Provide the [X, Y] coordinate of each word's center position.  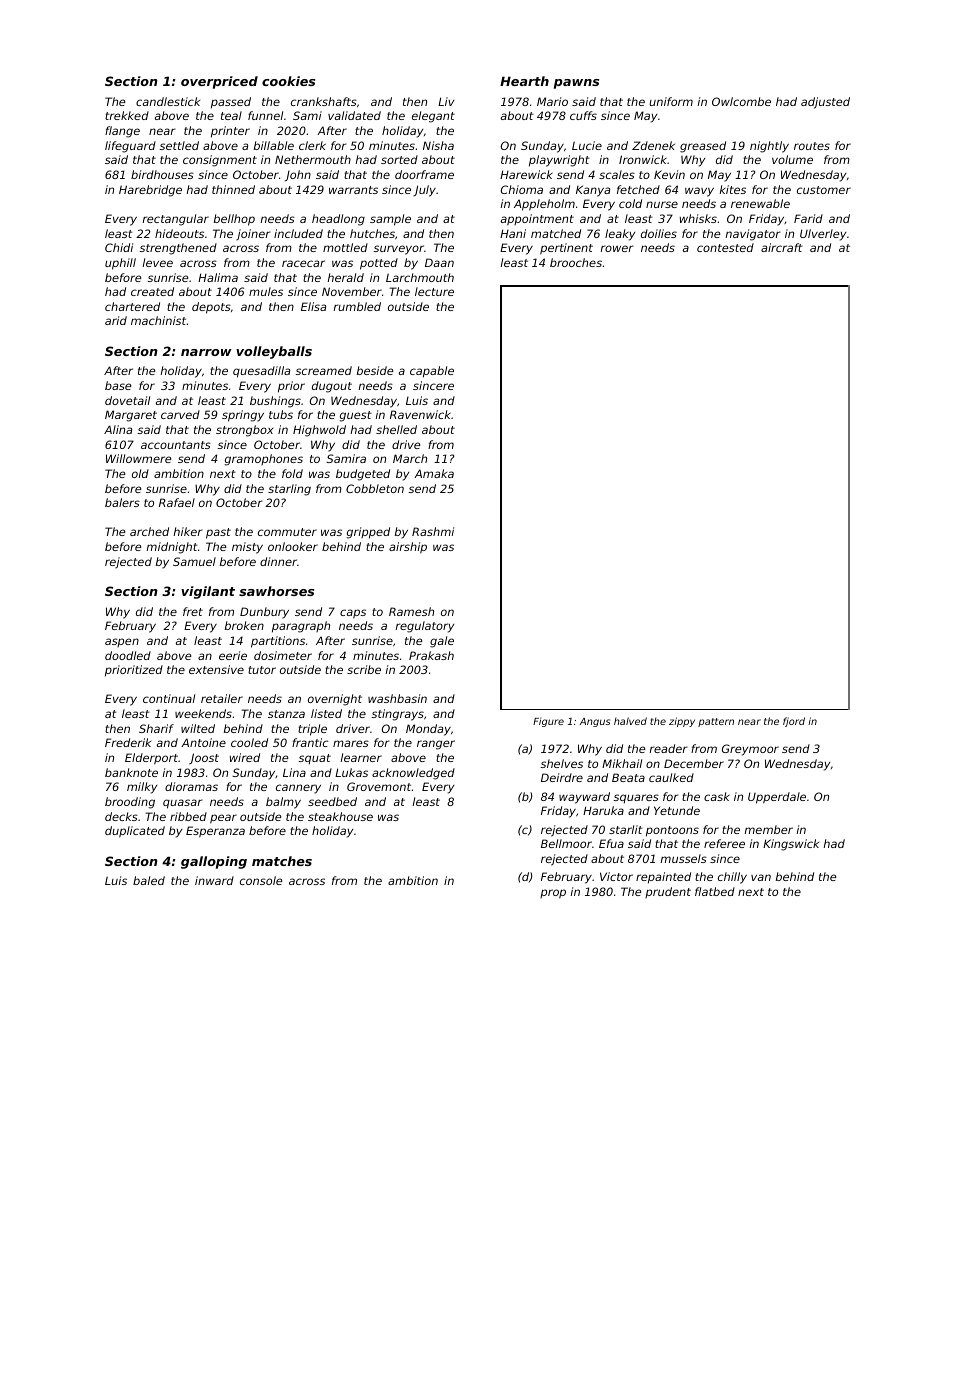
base [118, 385]
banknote [131, 772]
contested [725, 247]
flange [122, 132]
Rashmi [433, 531]
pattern [716, 722]
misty [247, 548]
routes [812, 146]
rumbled [357, 306]
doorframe [424, 174]
